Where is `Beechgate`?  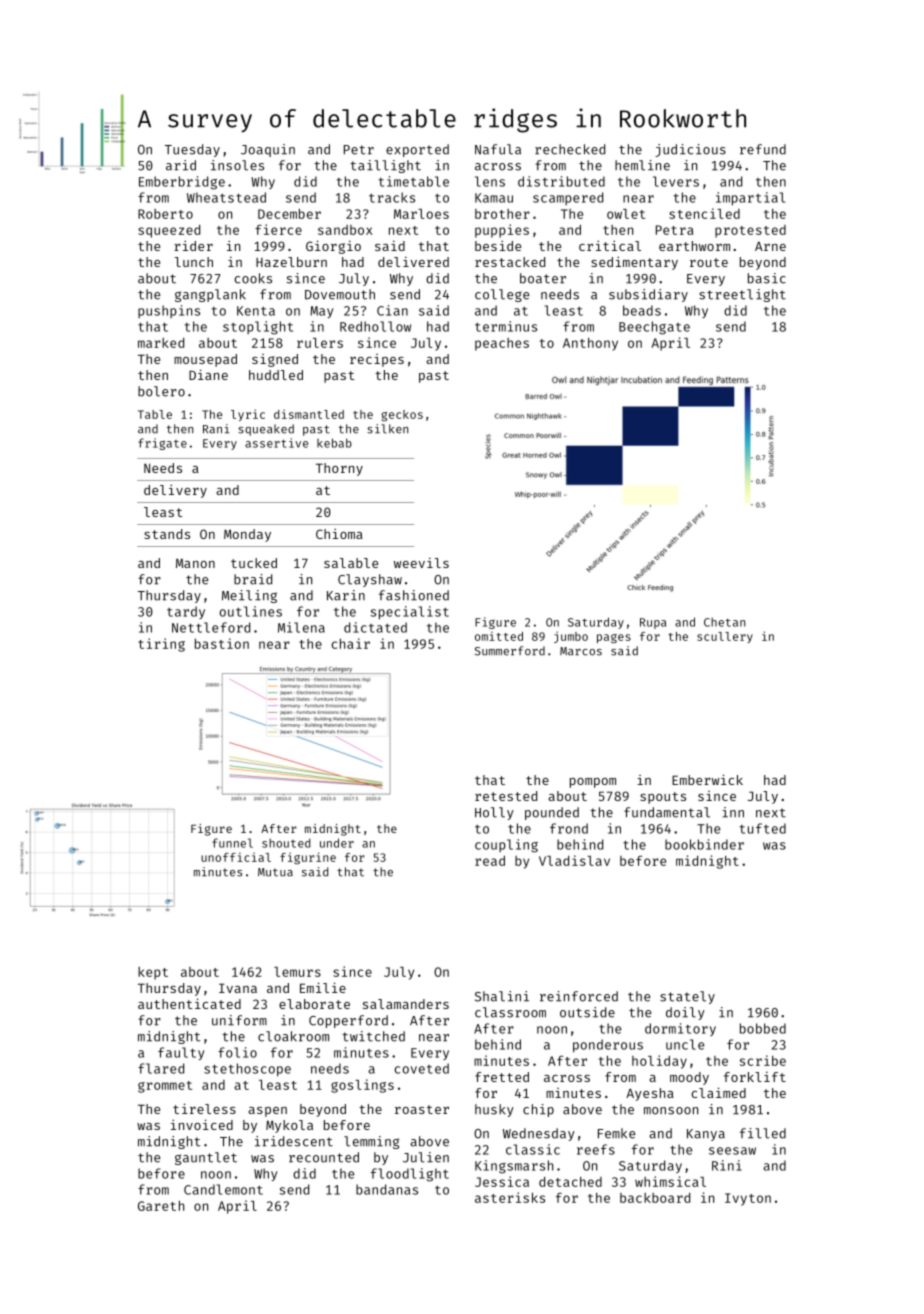
Beechgate is located at coordinates (654, 328).
